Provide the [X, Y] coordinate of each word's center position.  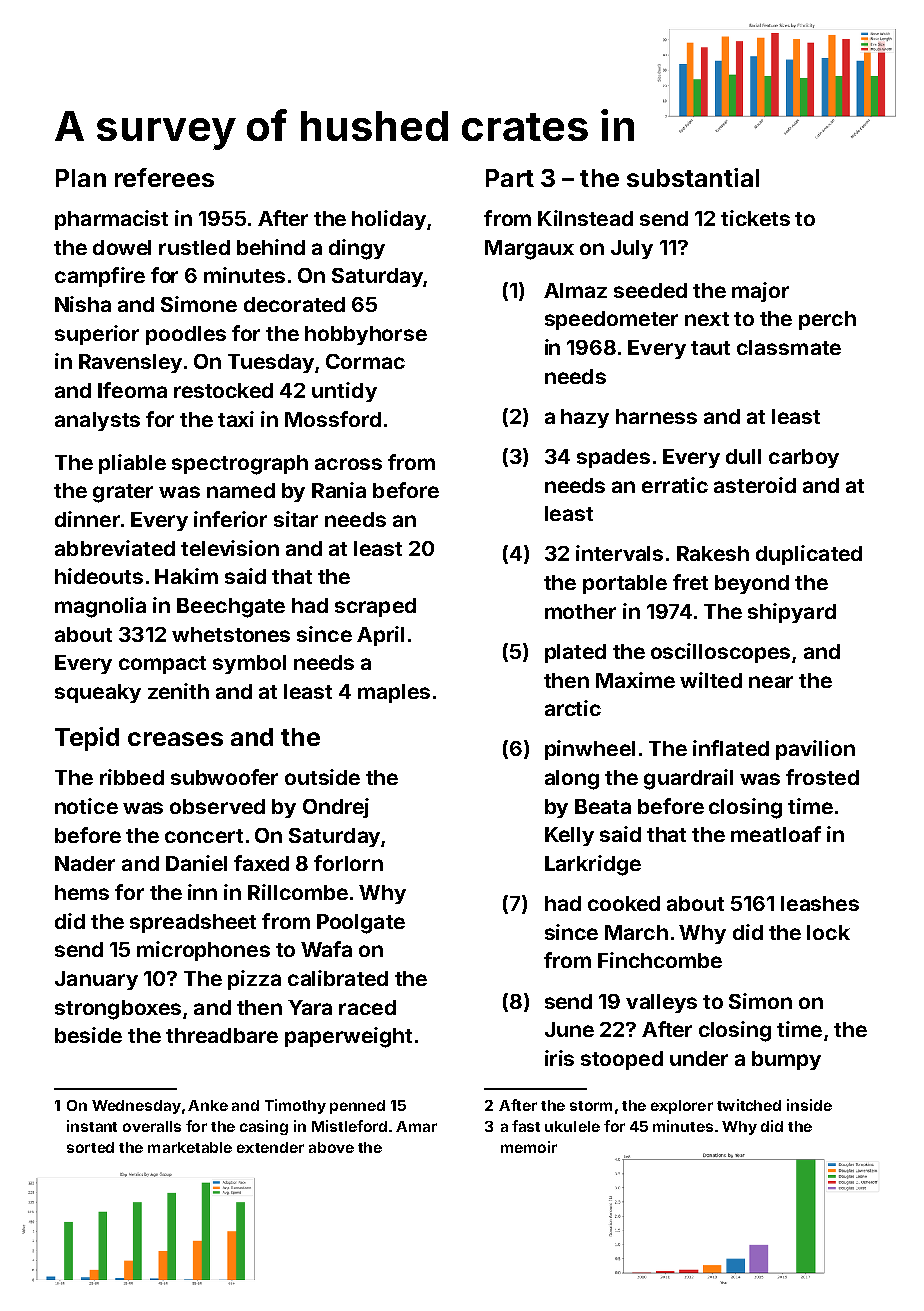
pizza [254, 980]
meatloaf [776, 834]
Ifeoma [132, 390]
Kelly [569, 836]
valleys [661, 1003]
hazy [585, 418]
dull [743, 456]
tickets [755, 218]
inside [809, 1105]
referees [164, 177]
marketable [190, 1147]
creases [175, 739]
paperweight [348, 1037]
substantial [693, 177]
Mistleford [349, 1126]
